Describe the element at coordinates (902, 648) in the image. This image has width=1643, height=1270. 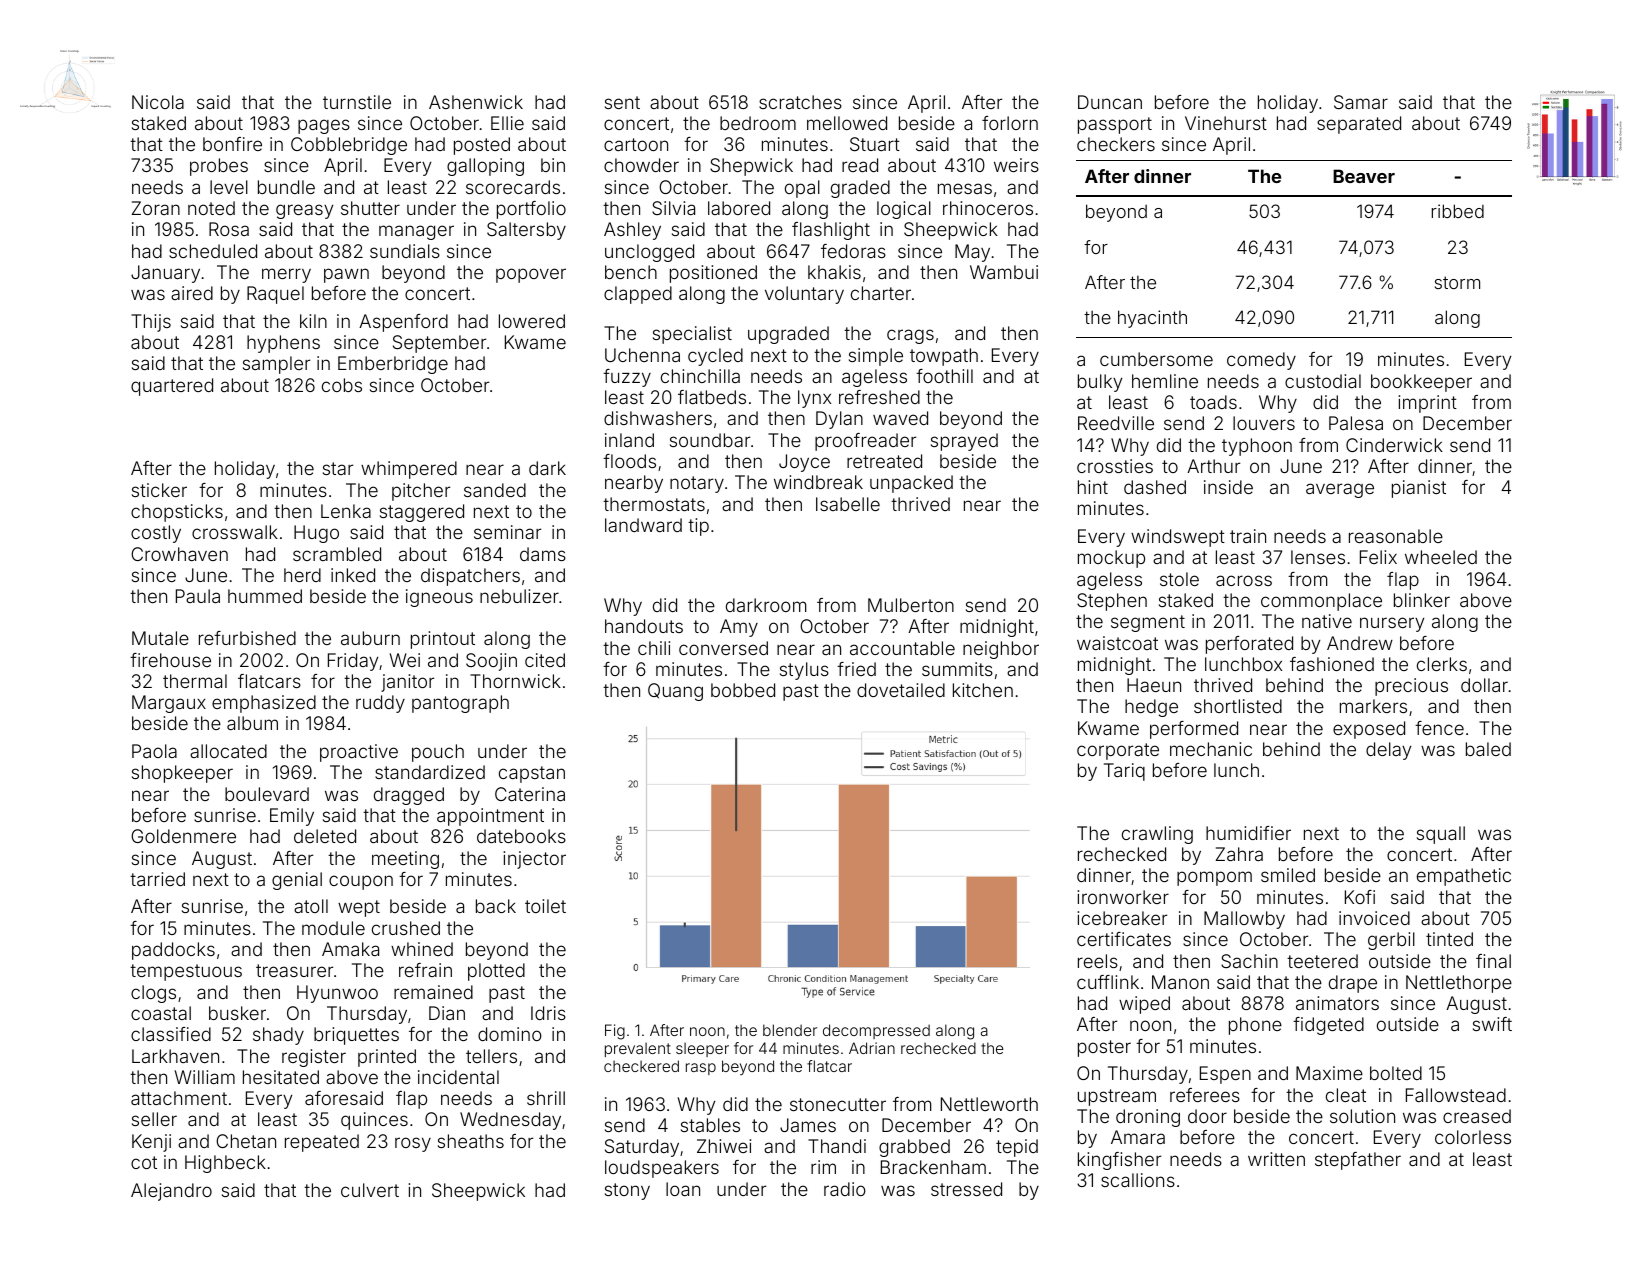
I see `accountable` at that location.
